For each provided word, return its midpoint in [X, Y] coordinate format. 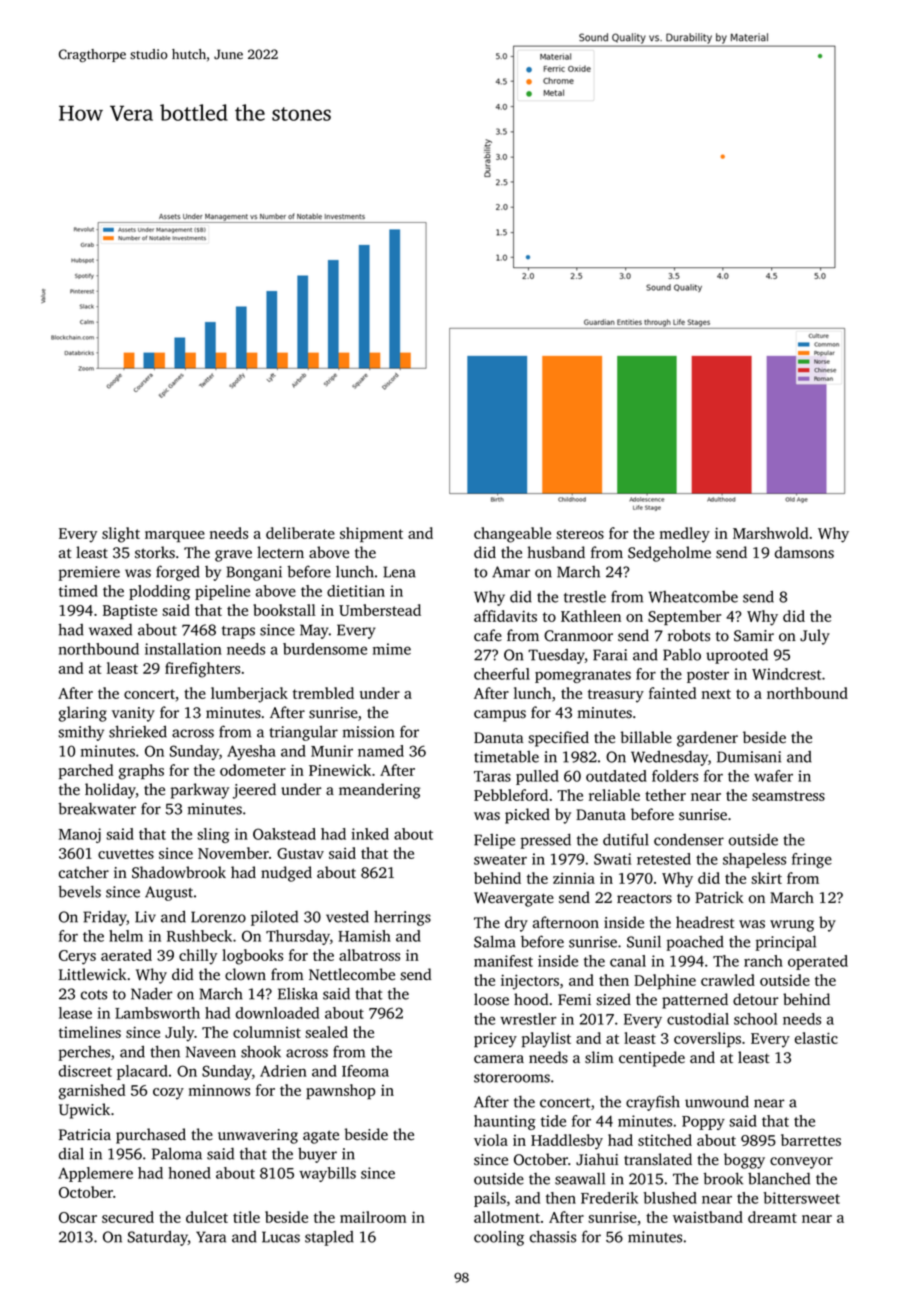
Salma [495, 941]
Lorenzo [218, 917]
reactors [644, 898]
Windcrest [786, 674]
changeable [512, 535]
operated [818, 962]
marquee [175, 537]
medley [685, 535]
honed [190, 1173]
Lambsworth [157, 1013]
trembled [323, 693]
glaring [83, 714]
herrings [402, 918]
